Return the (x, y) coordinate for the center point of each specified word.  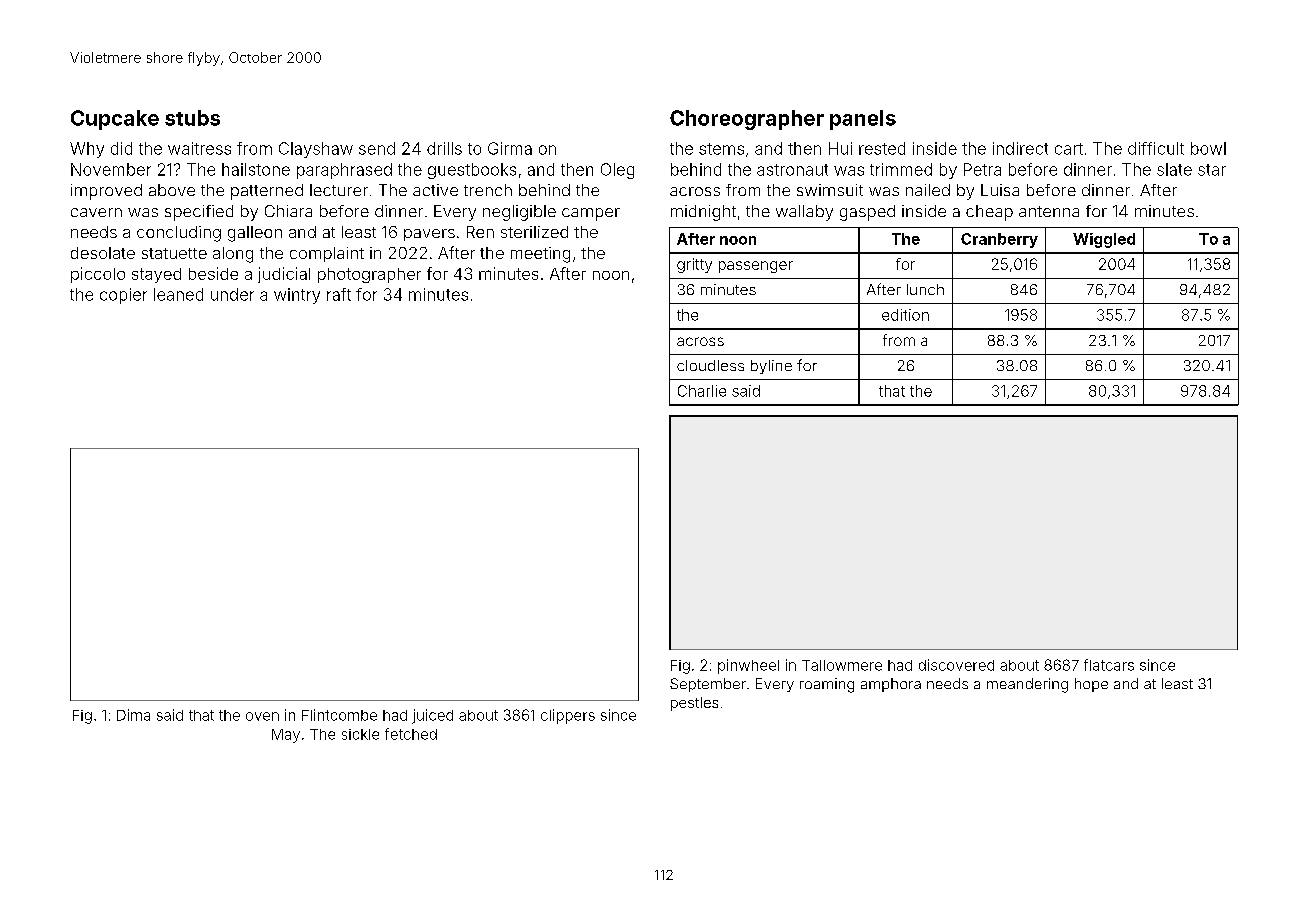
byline (771, 367)
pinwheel (748, 666)
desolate (103, 253)
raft (339, 294)
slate (1174, 169)
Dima (133, 715)
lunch (925, 289)
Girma (510, 148)
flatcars (1109, 665)
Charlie (702, 391)
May (286, 736)
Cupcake (115, 120)
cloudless (710, 365)
